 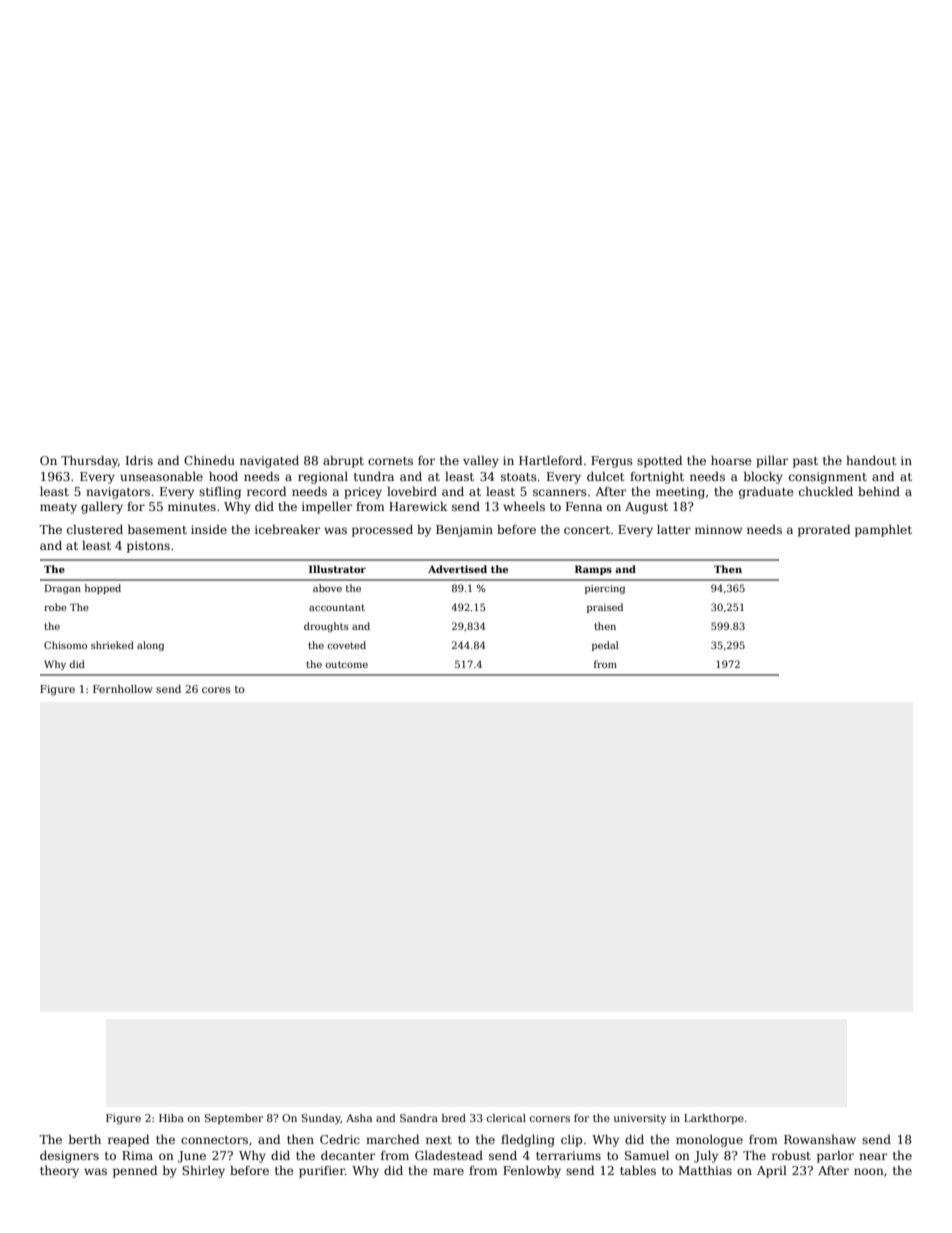 What do you see at coordinates (605, 608) in the page?
I see `praised` at bounding box center [605, 608].
